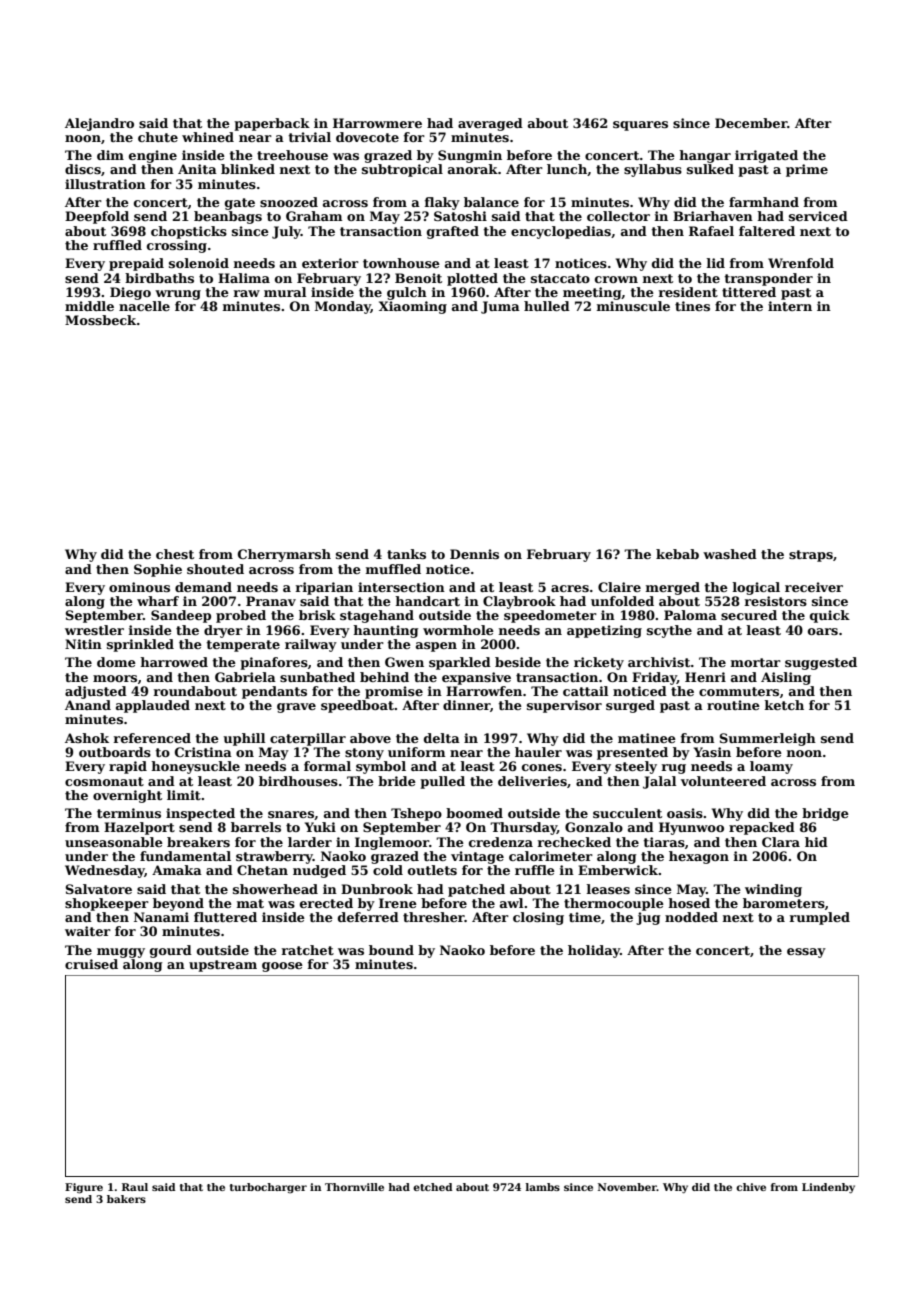 The width and height of the image is (924, 1308). What do you see at coordinates (99, 889) in the image?
I see `Salvatore` at bounding box center [99, 889].
